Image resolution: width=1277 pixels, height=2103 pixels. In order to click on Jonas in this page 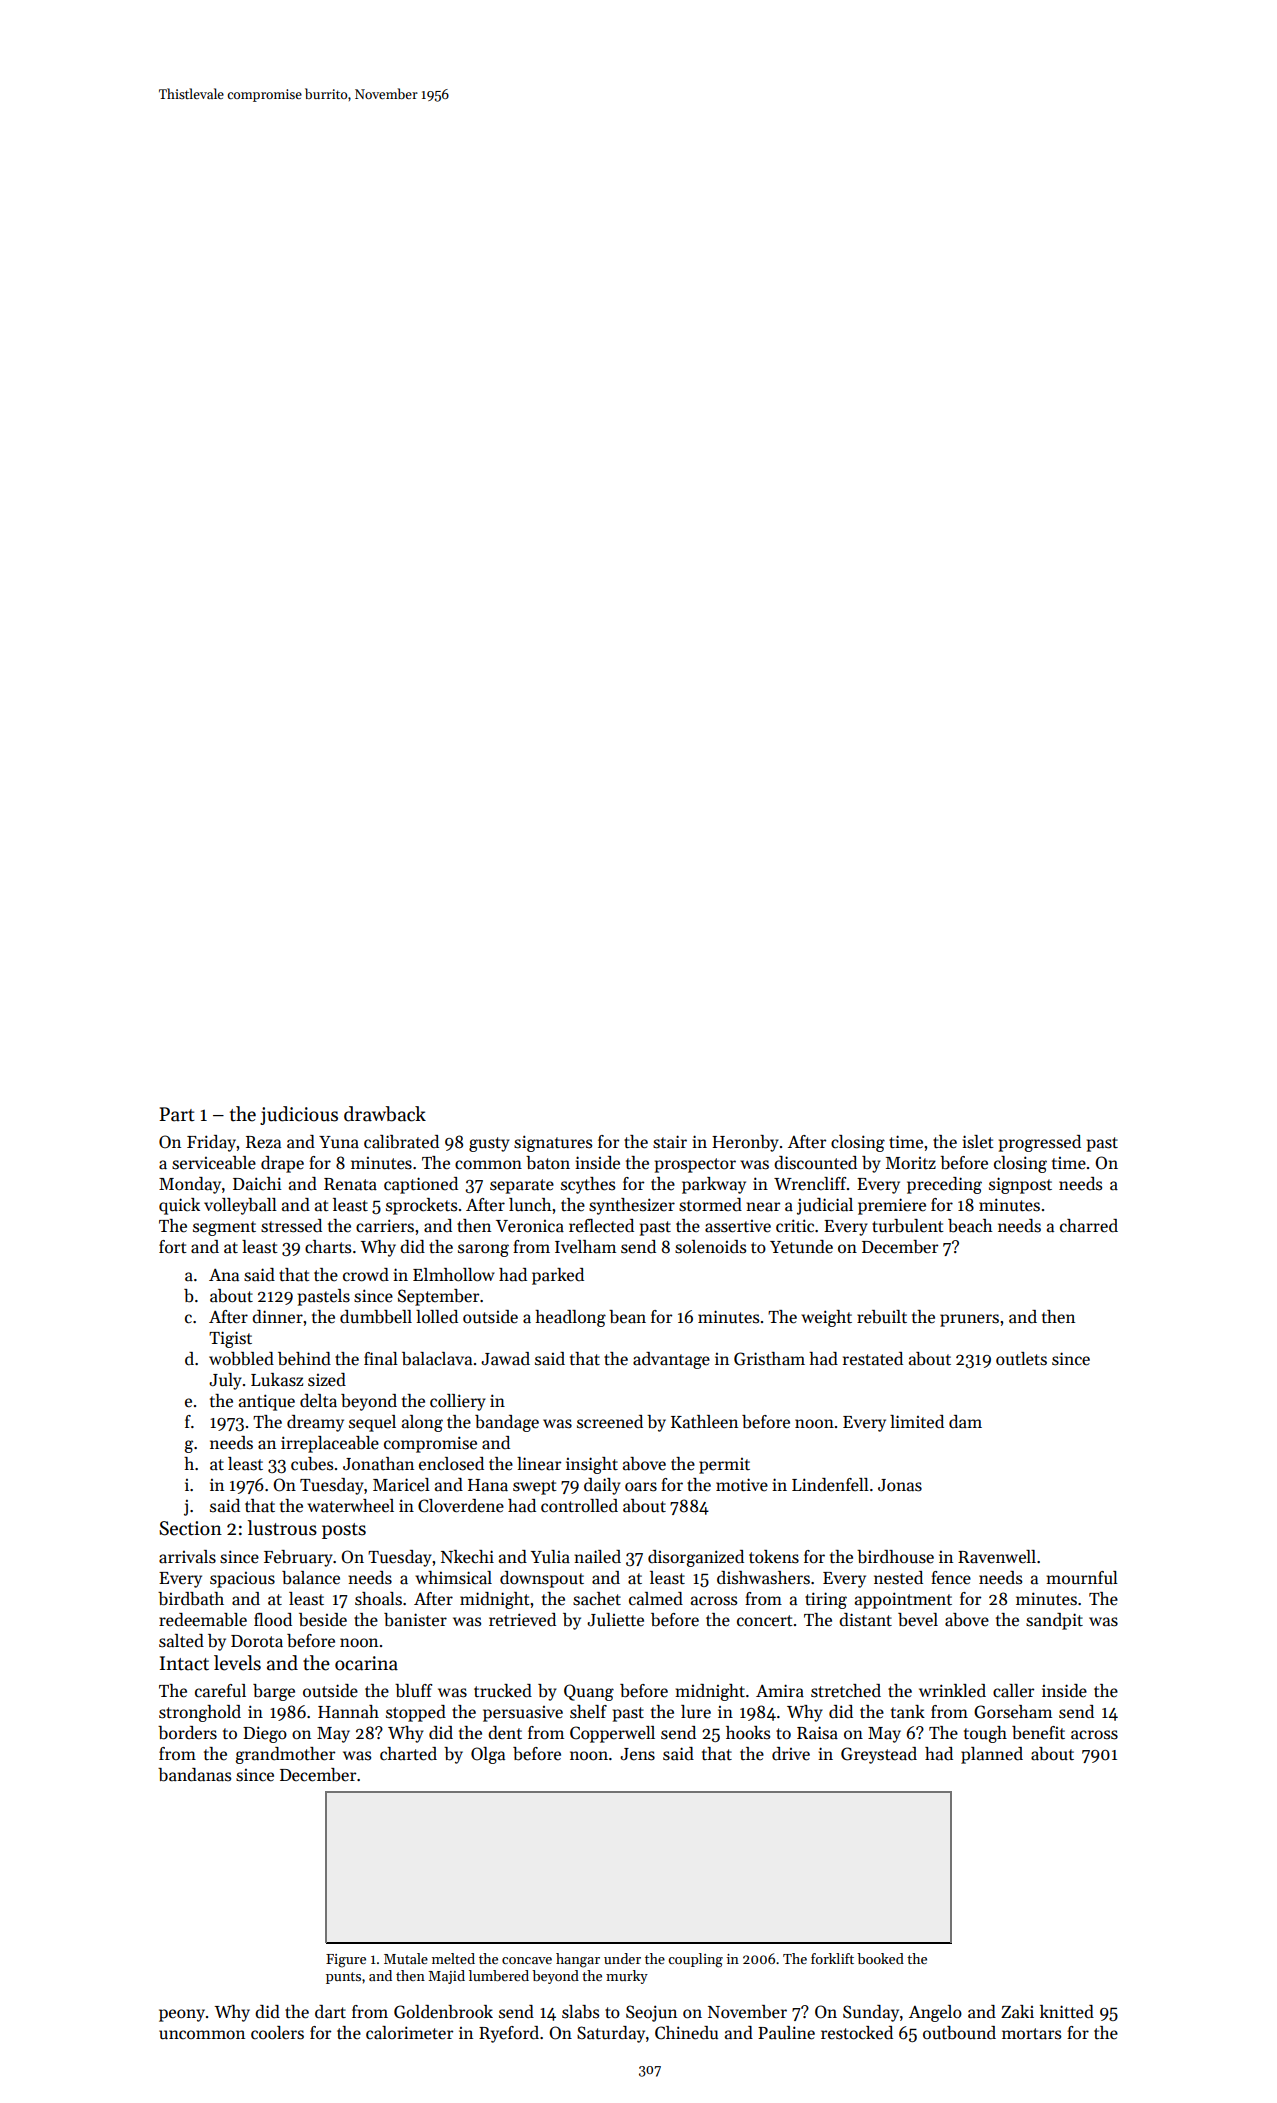, I will do `click(900, 1485)`.
